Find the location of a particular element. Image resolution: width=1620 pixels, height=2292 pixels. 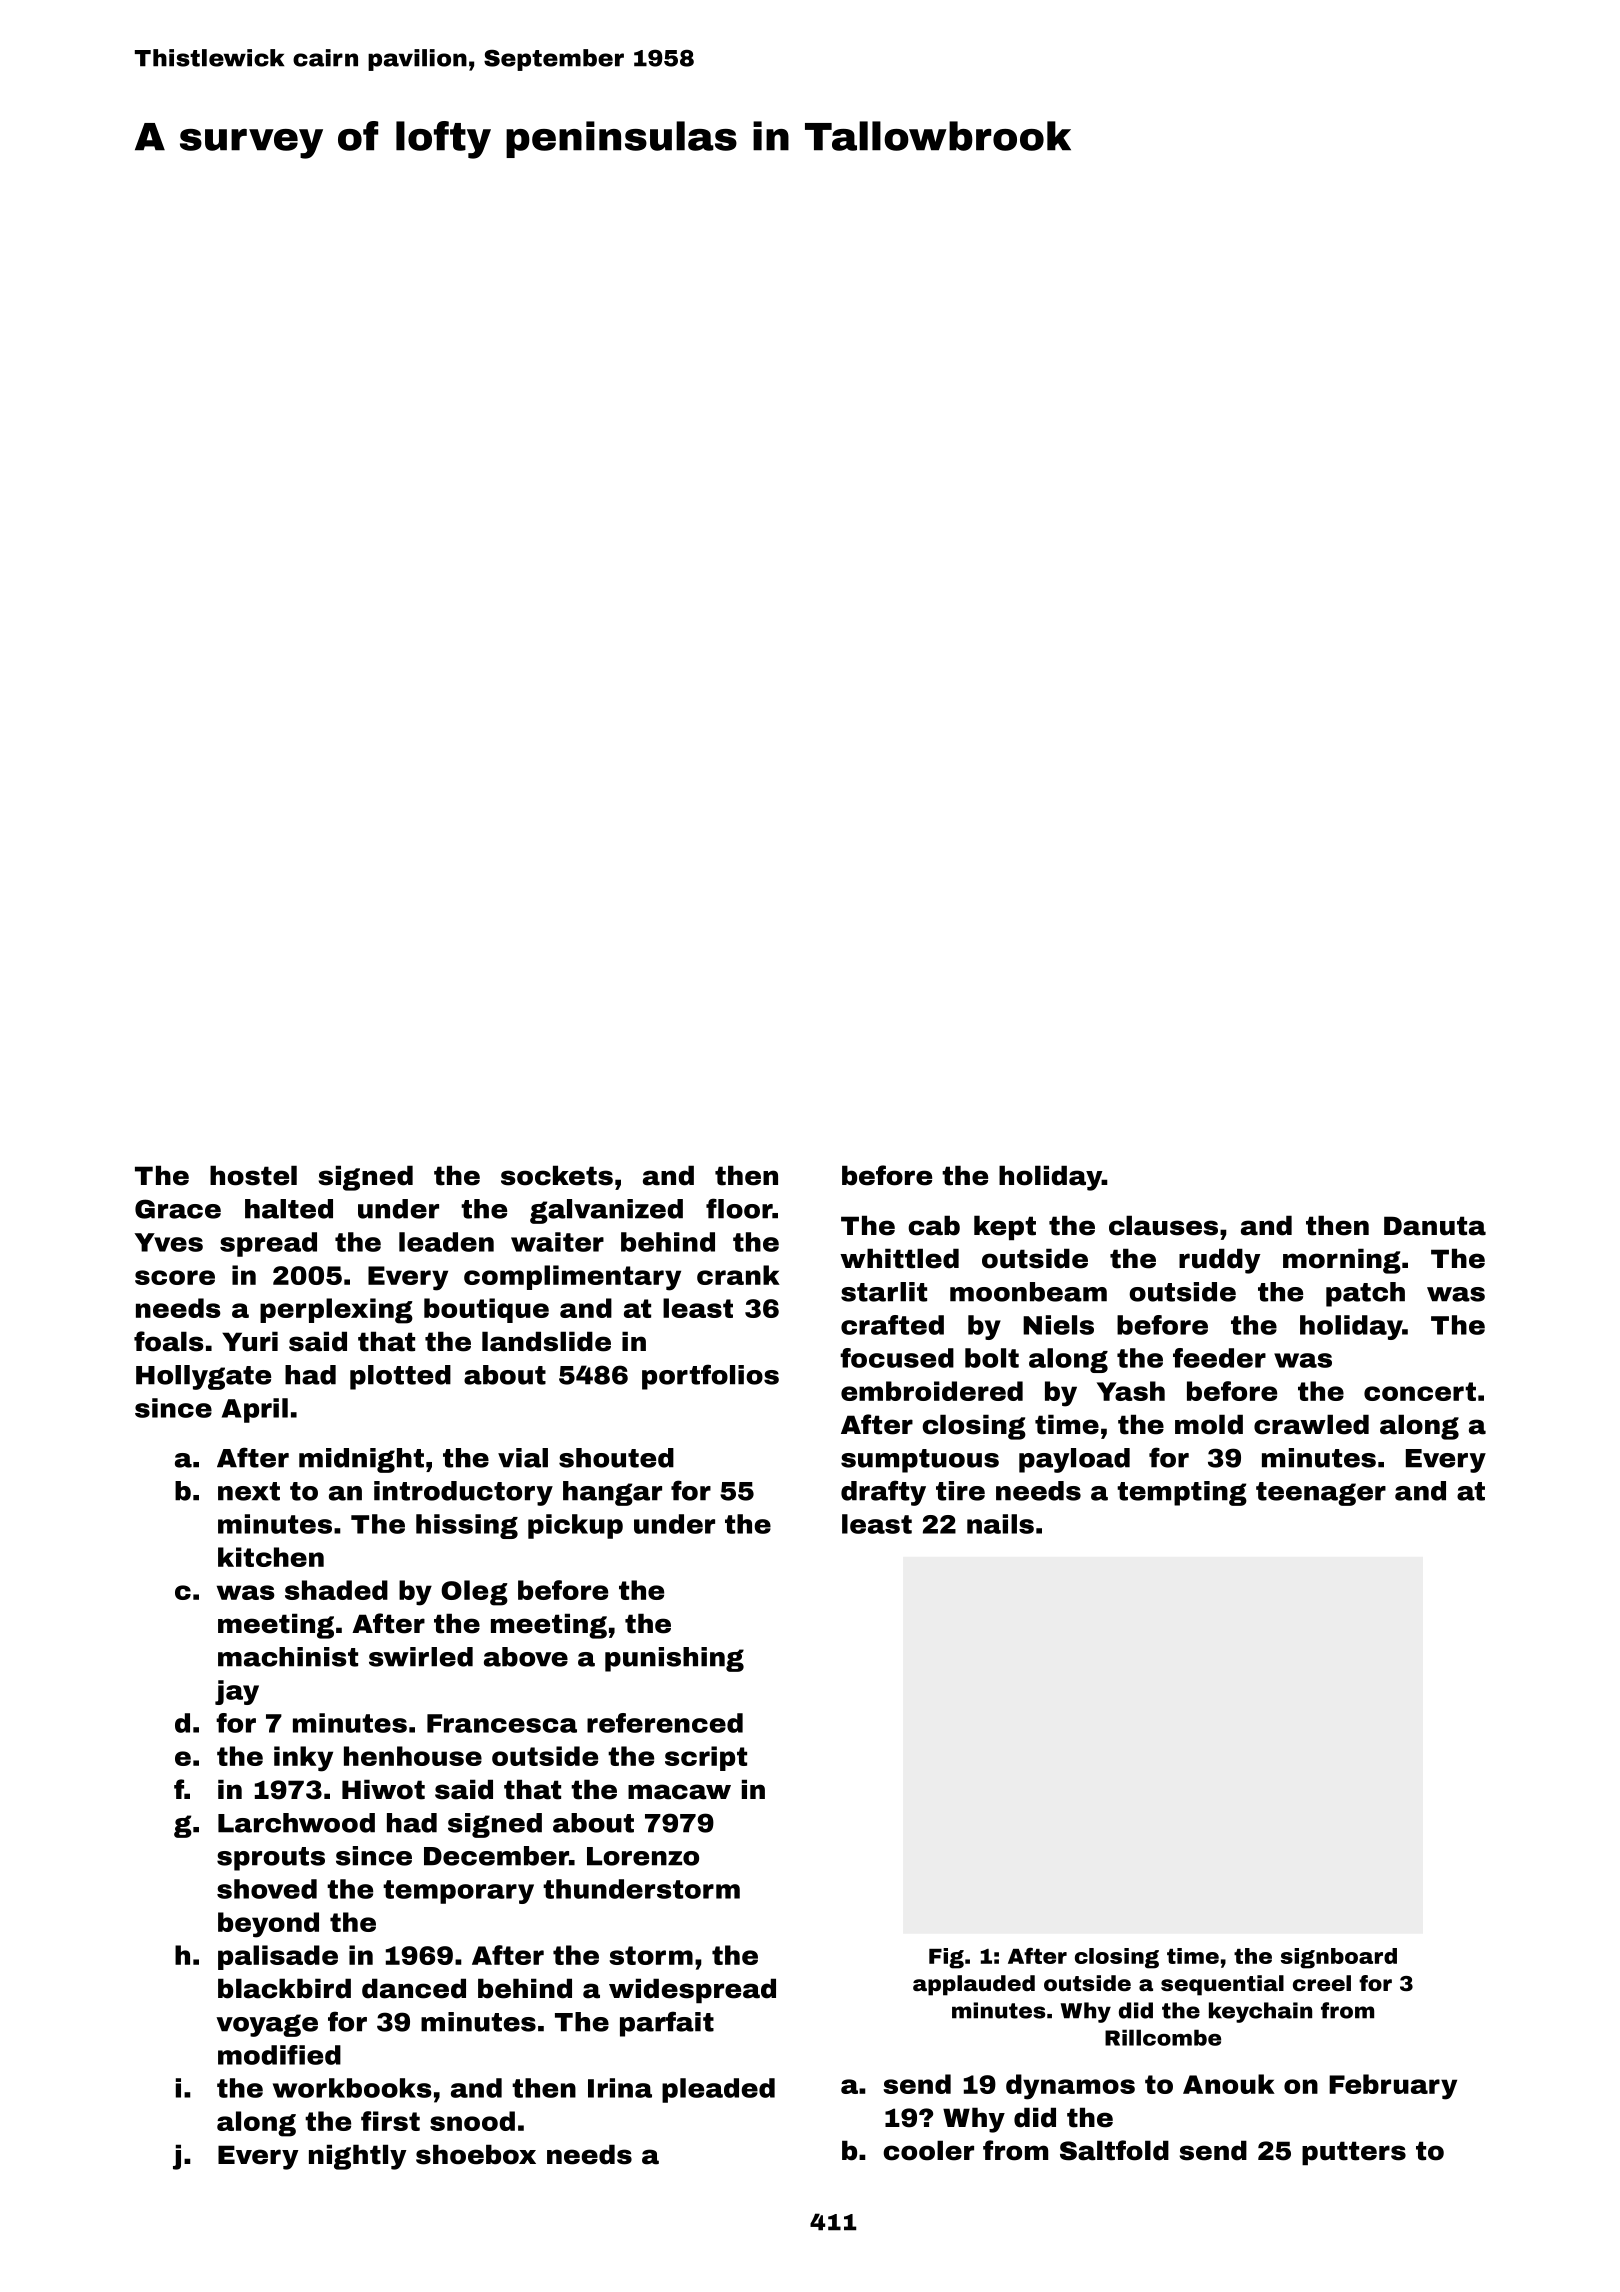

introductory is located at coordinates (463, 1493).
